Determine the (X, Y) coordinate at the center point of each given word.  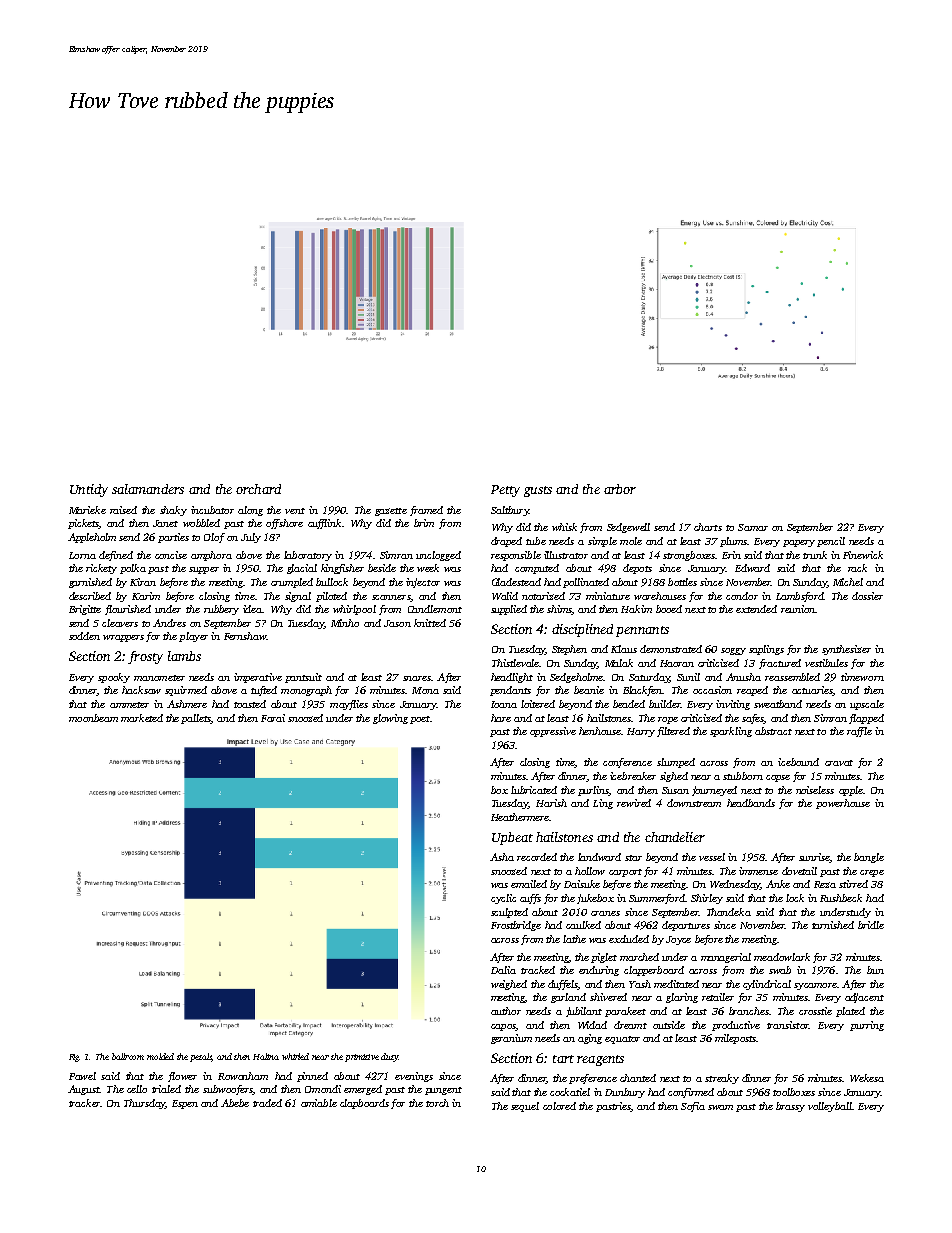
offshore (284, 524)
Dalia (503, 970)
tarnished (833, 925)
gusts (538, 491)
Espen (185, 1104)
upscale (867, 705)
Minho (345, 623)
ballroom (128, 1056)
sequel (525, 1107)
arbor (620, 489)
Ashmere (187, 704)
